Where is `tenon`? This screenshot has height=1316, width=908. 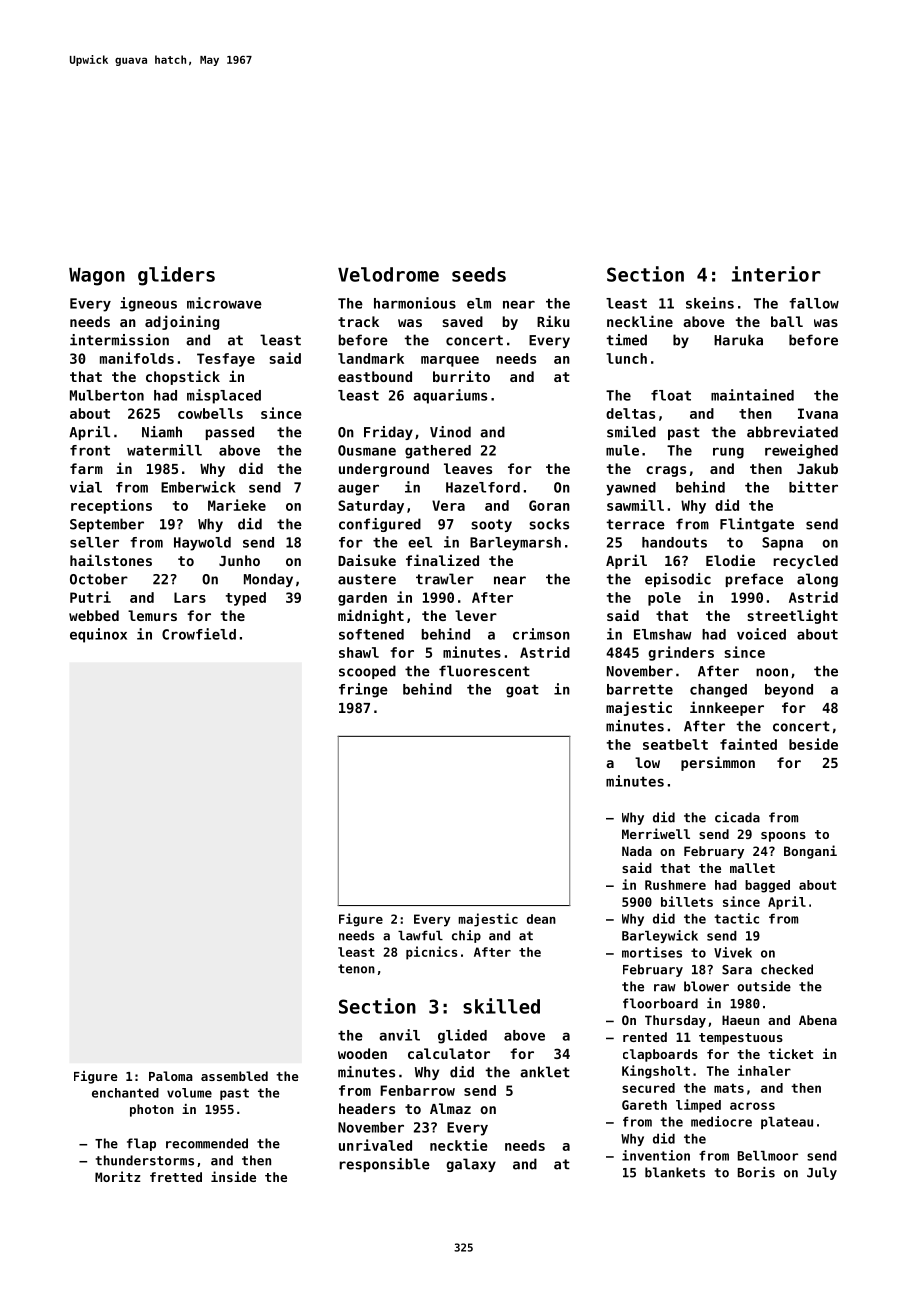
tenon is located at coordinates (356, 969).
